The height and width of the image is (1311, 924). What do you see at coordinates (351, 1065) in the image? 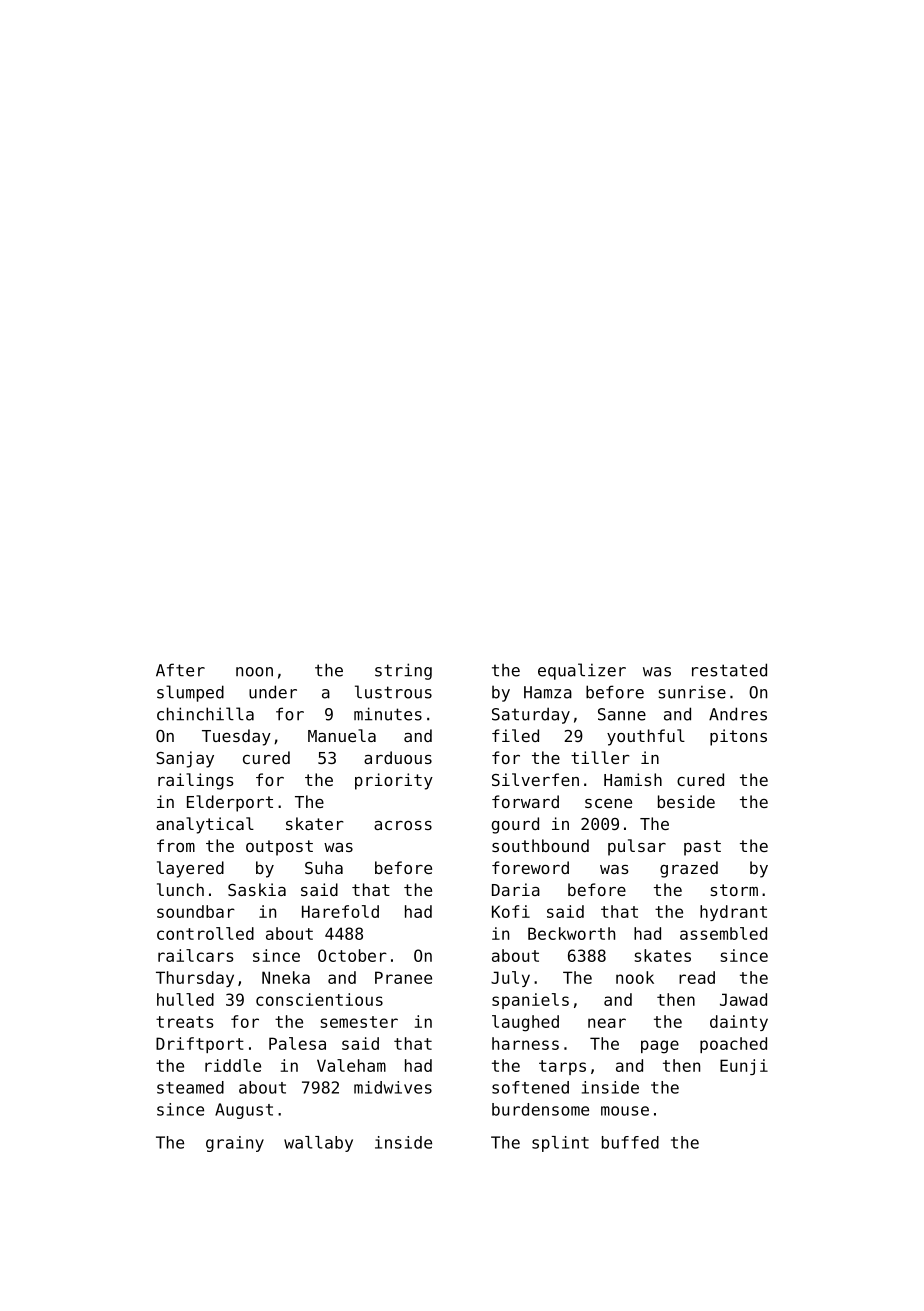
I see `Valeham` at bounding box center [351, 1065].
